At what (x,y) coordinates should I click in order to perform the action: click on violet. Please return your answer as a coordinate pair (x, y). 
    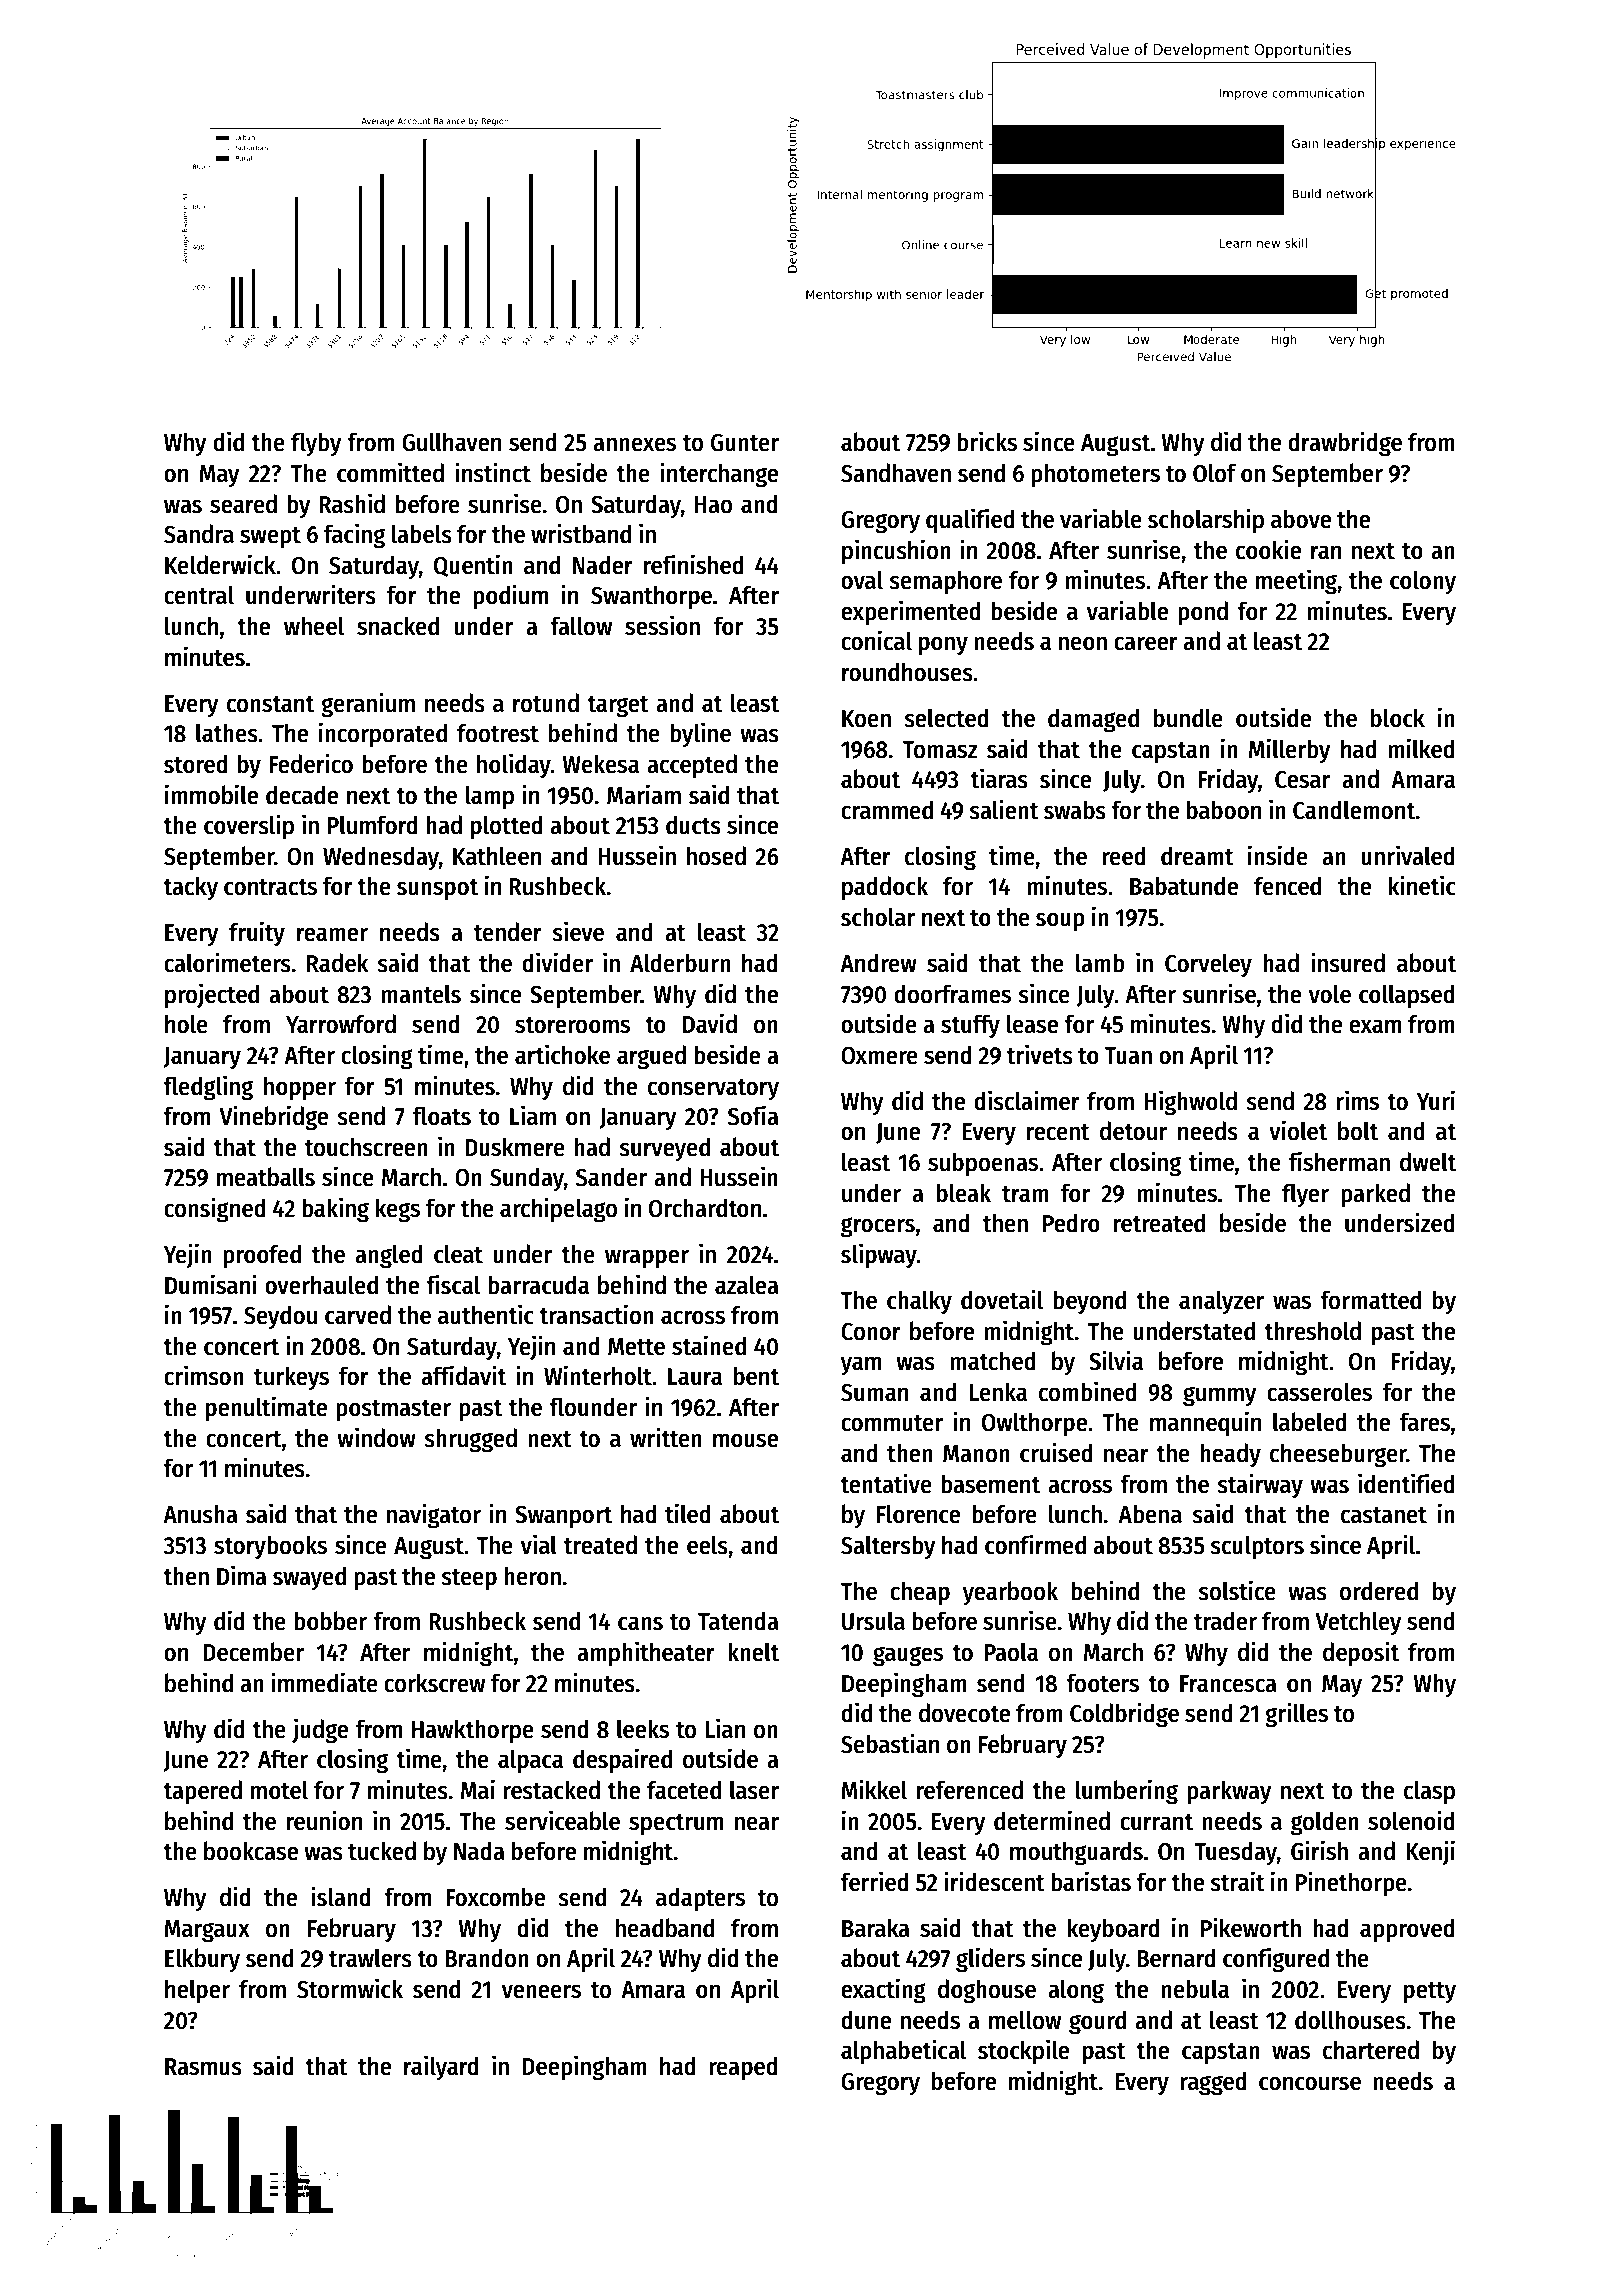
    Looking at the image, I should click on (1298, 1130).
